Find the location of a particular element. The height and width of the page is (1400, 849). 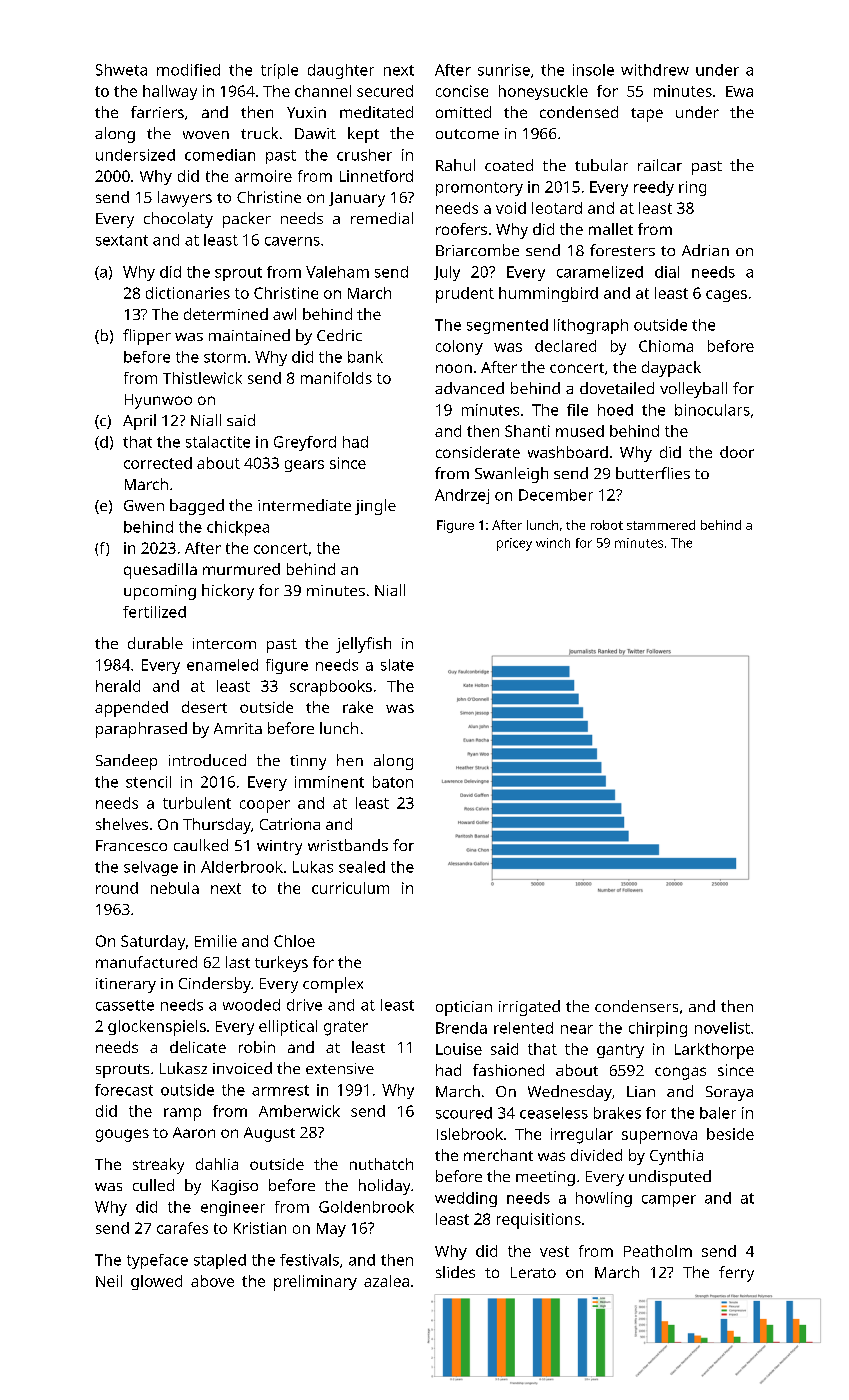

gouges is located at coordinates (122, 1135).
